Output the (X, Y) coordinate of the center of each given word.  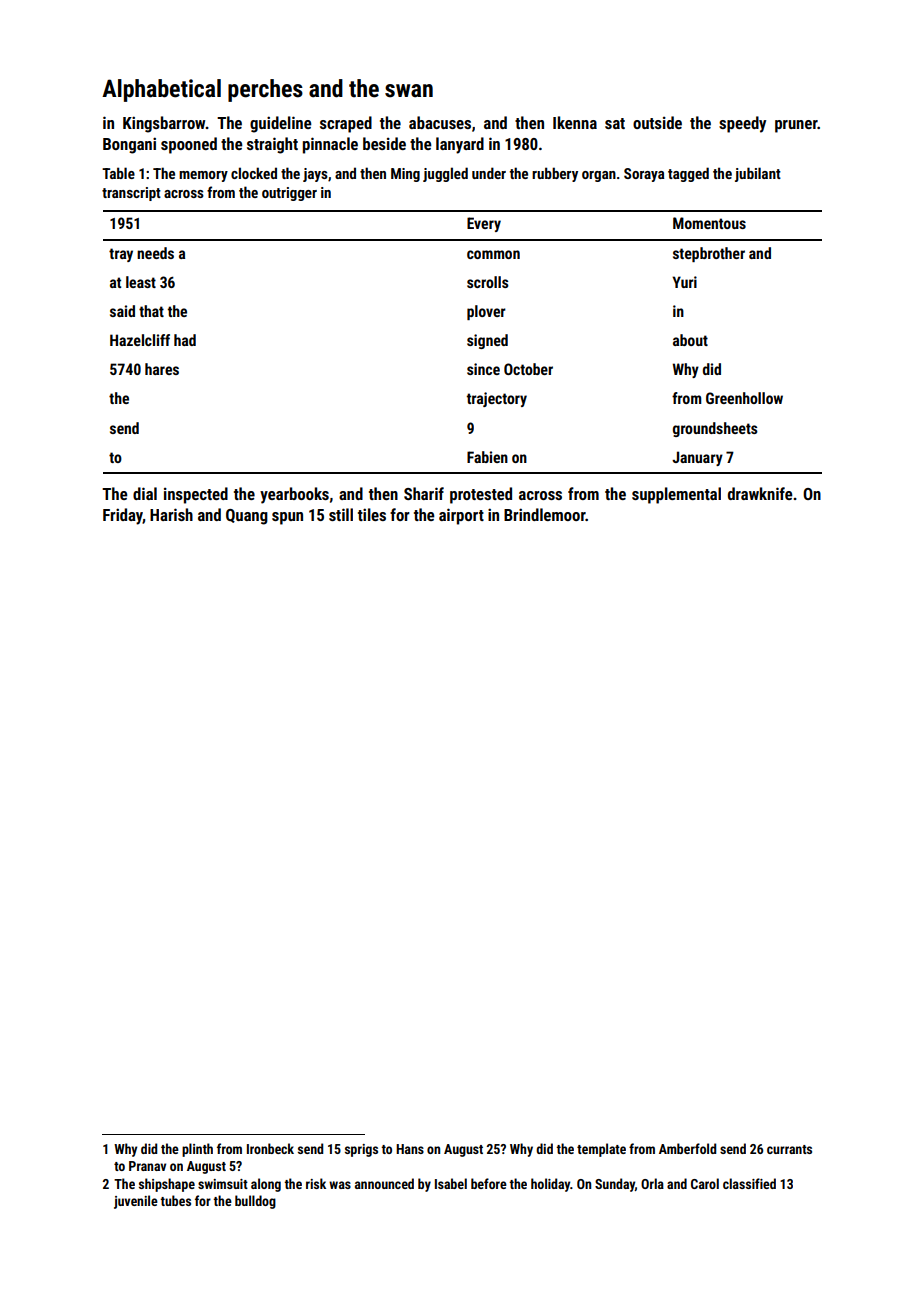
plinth (197, 1150)
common (493, 254)
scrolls (488, 282)
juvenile (136, 1202)
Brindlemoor (545, 514)
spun (287, 518)
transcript (131, 194)
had (185, 340)
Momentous (709, 223)
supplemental (676, 495)
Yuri (684, 282)
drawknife (760, 493)
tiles (372, 514)
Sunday (615, 1185)
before (489, 1183)
